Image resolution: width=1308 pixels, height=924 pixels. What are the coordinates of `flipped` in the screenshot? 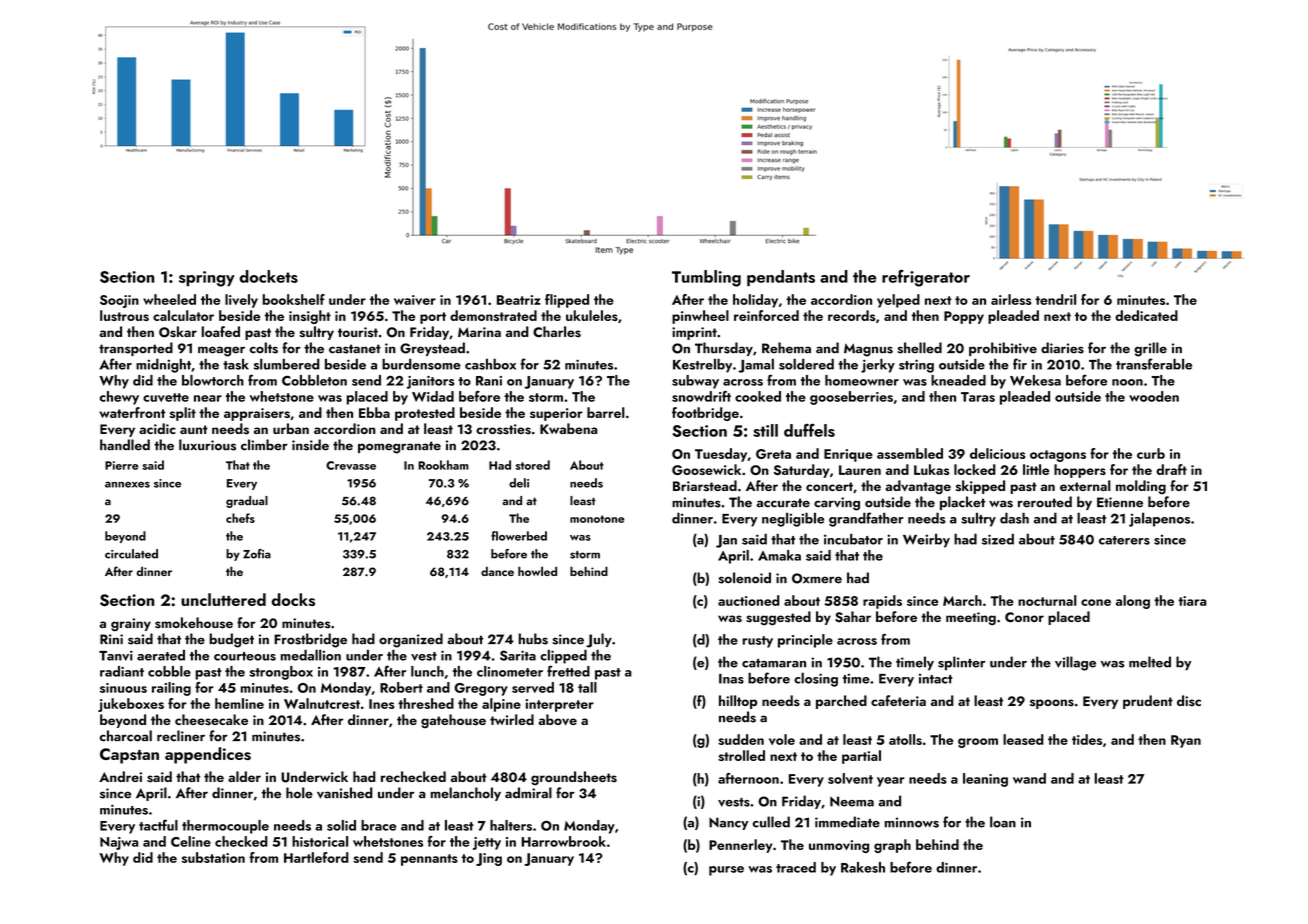 It's located at (567, 301).
